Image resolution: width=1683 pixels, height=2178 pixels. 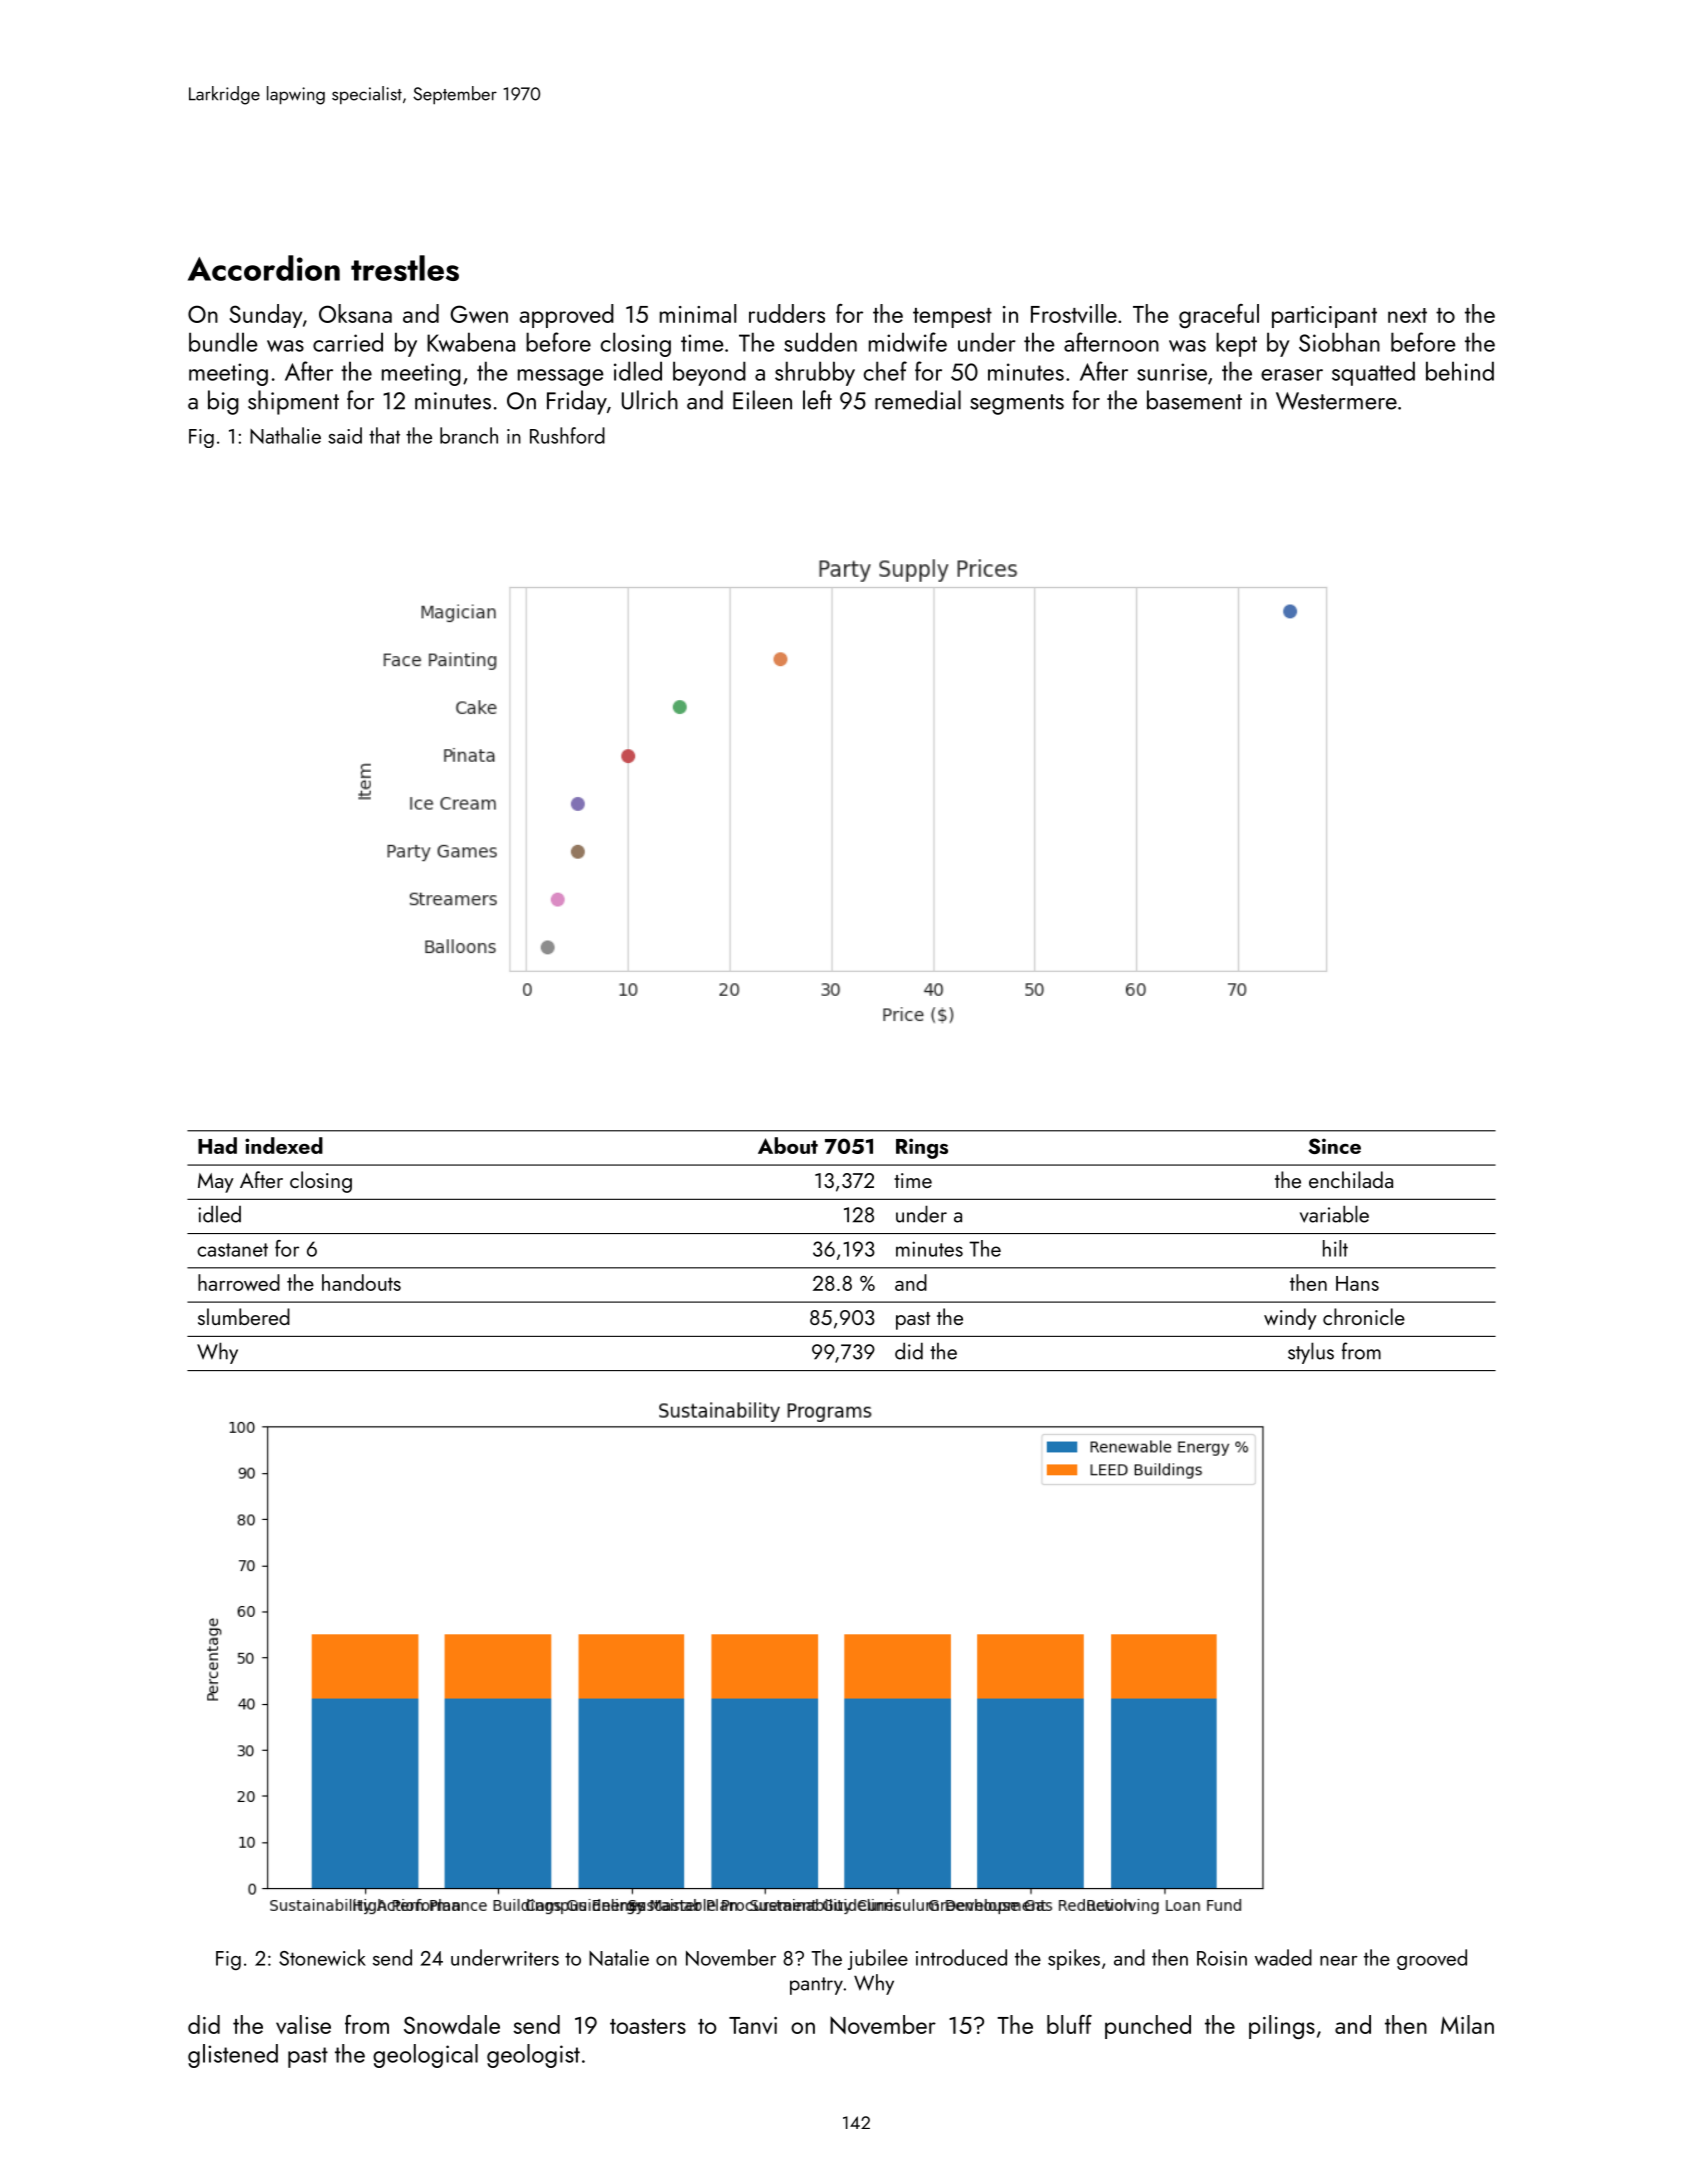 What do you see at coordinates (217, 1145) in the screenshot?
I see `Had` at bounding box center [217, 1145].
